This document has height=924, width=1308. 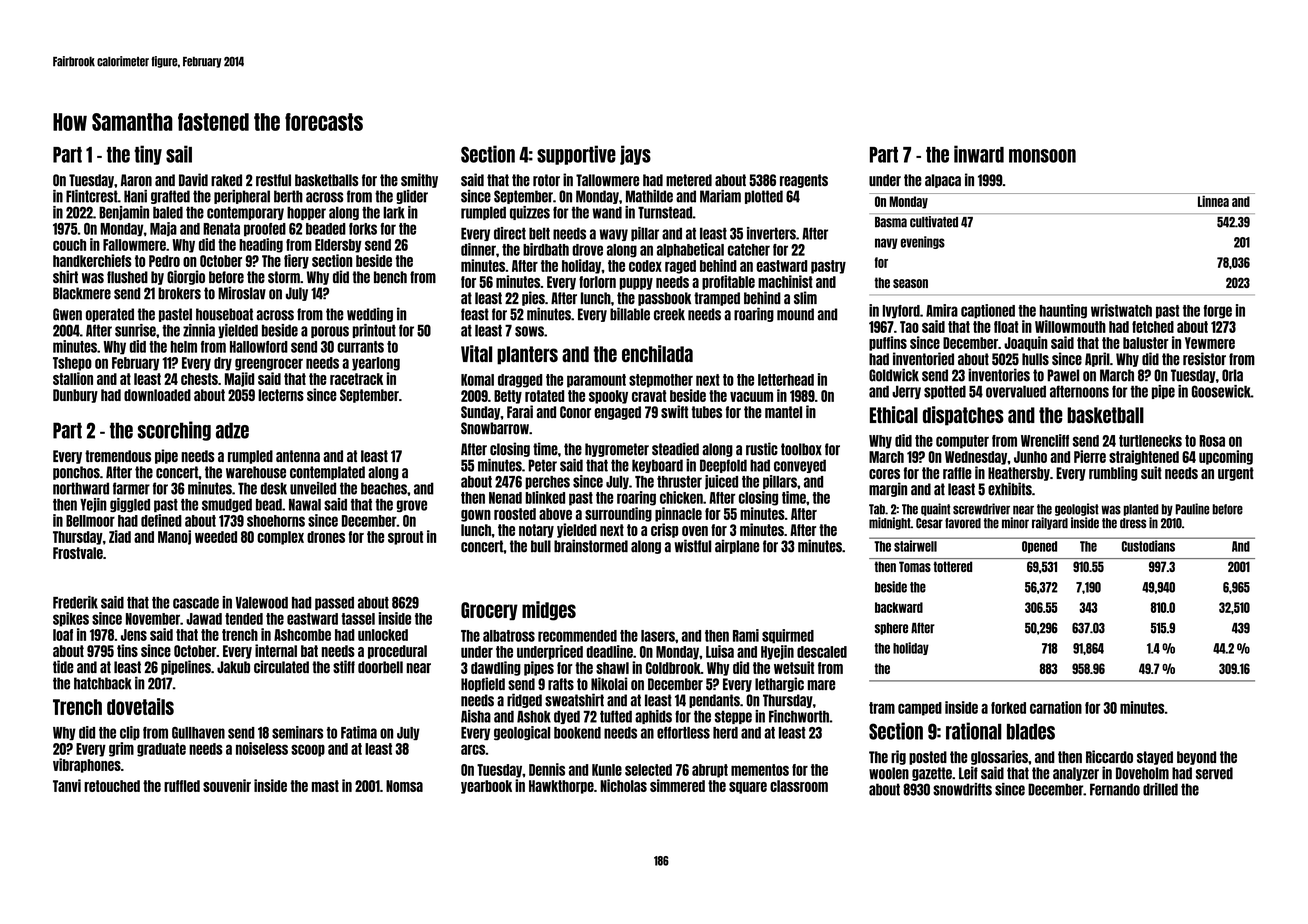 What do you see at coordinates (546, 180) in the document?
I see `rotor` at bounding box center [546, 180].
